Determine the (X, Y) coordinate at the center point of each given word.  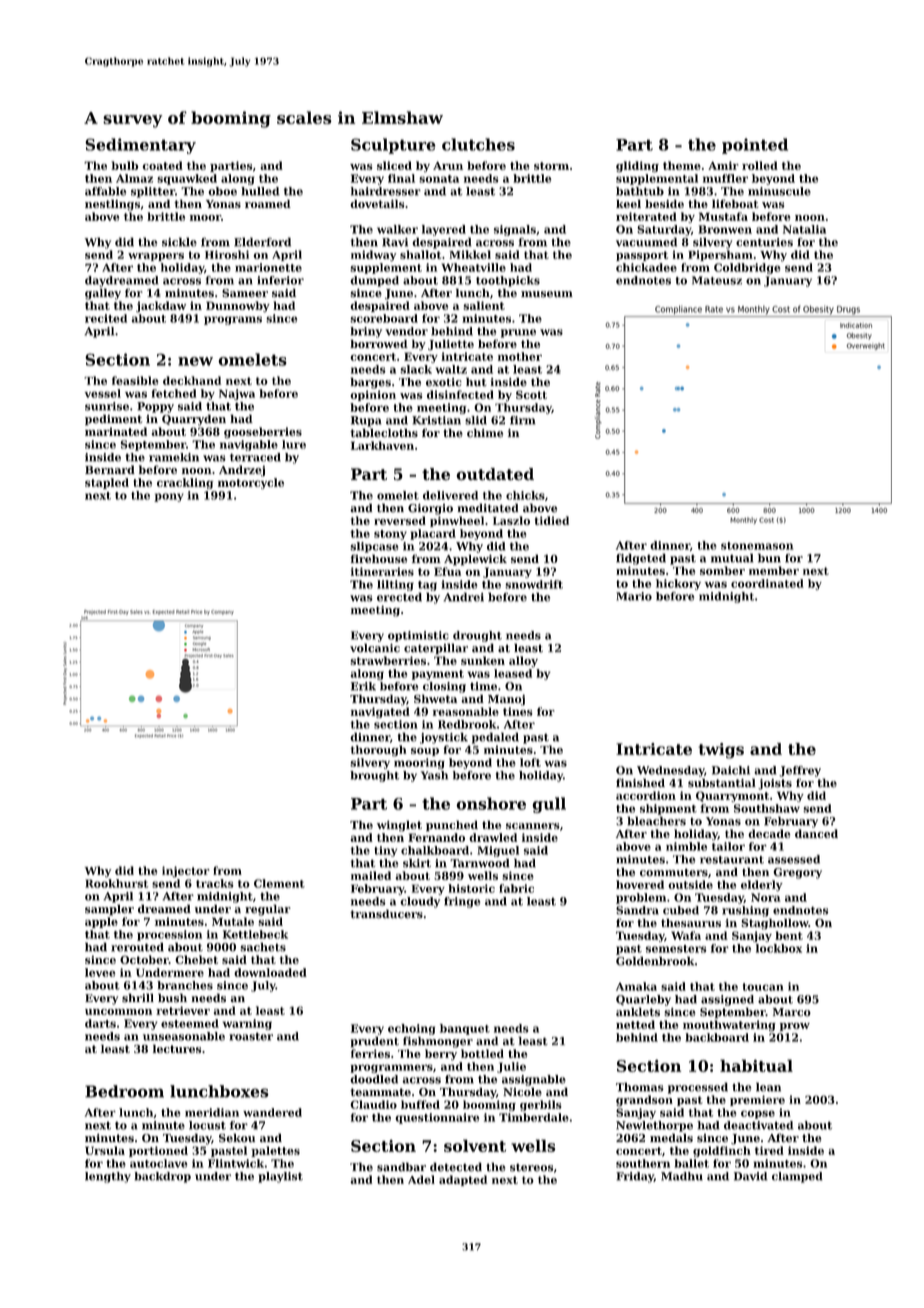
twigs (721, 751)
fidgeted (641, 559)
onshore (491, 803)
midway (373, 256)
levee (100, 972)
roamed (268, 203)
